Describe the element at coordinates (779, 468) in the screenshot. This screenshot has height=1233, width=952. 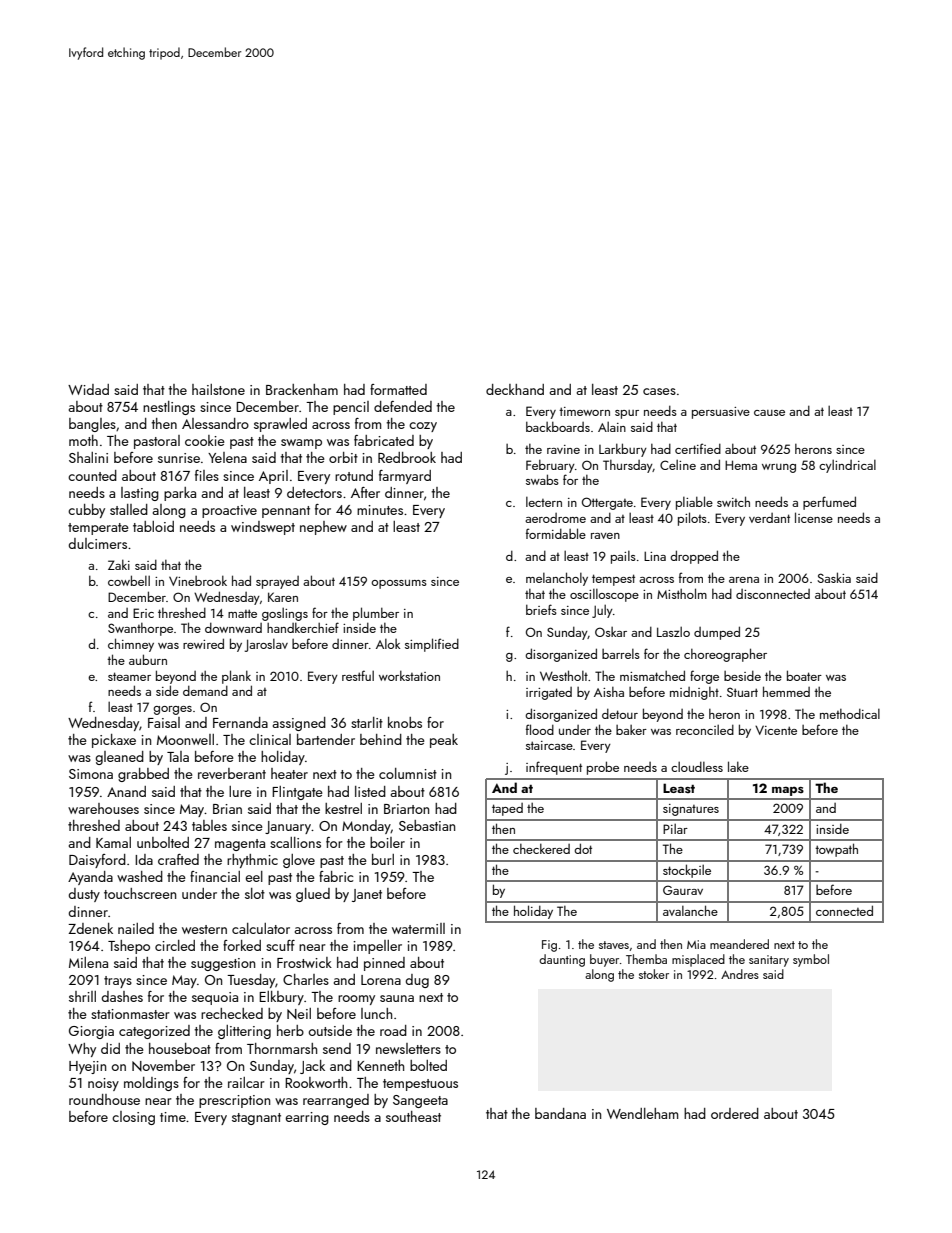
I see `wrung` at that location.
